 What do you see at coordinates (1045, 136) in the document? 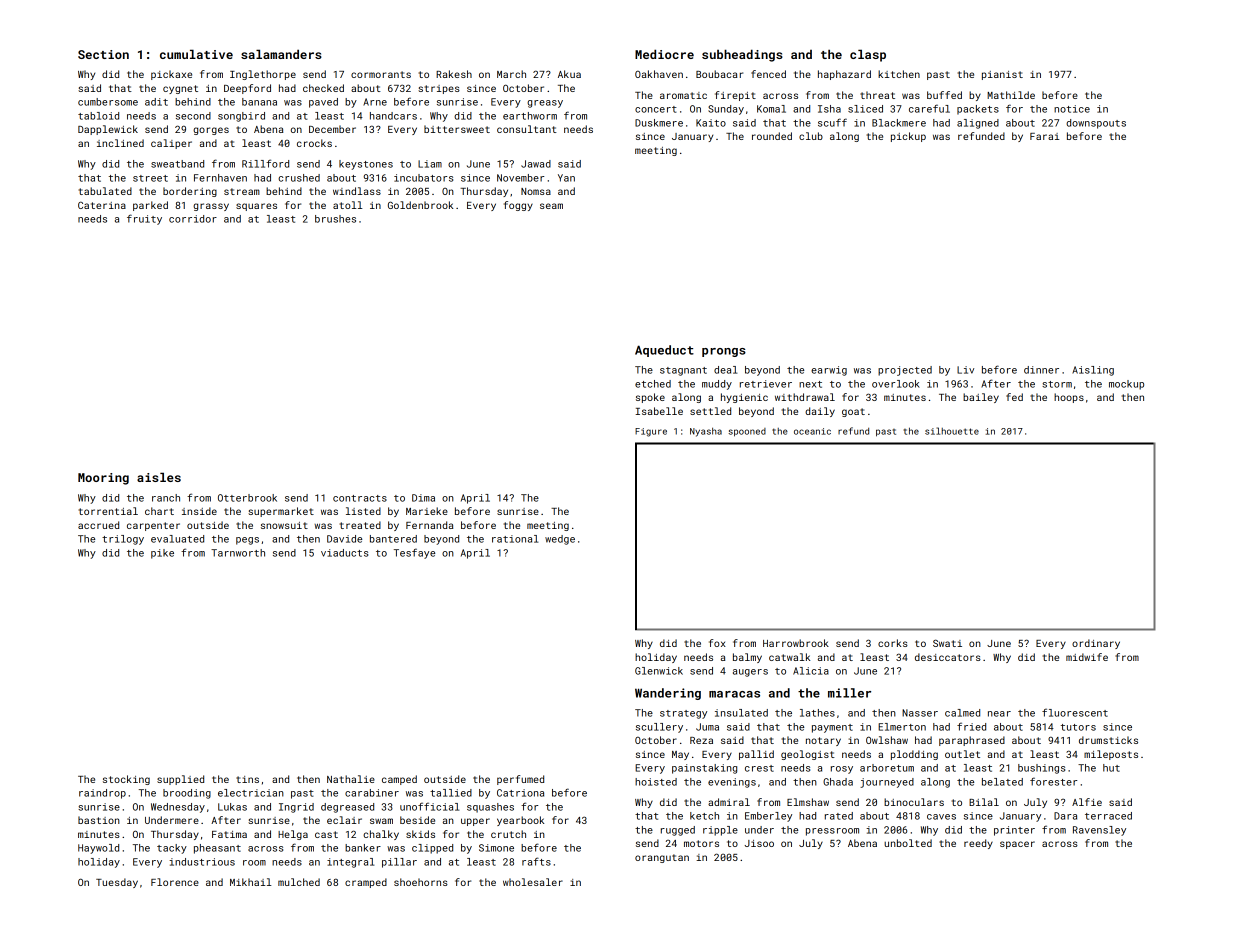
I see `Farai` at bounding box center [1045, 136].
